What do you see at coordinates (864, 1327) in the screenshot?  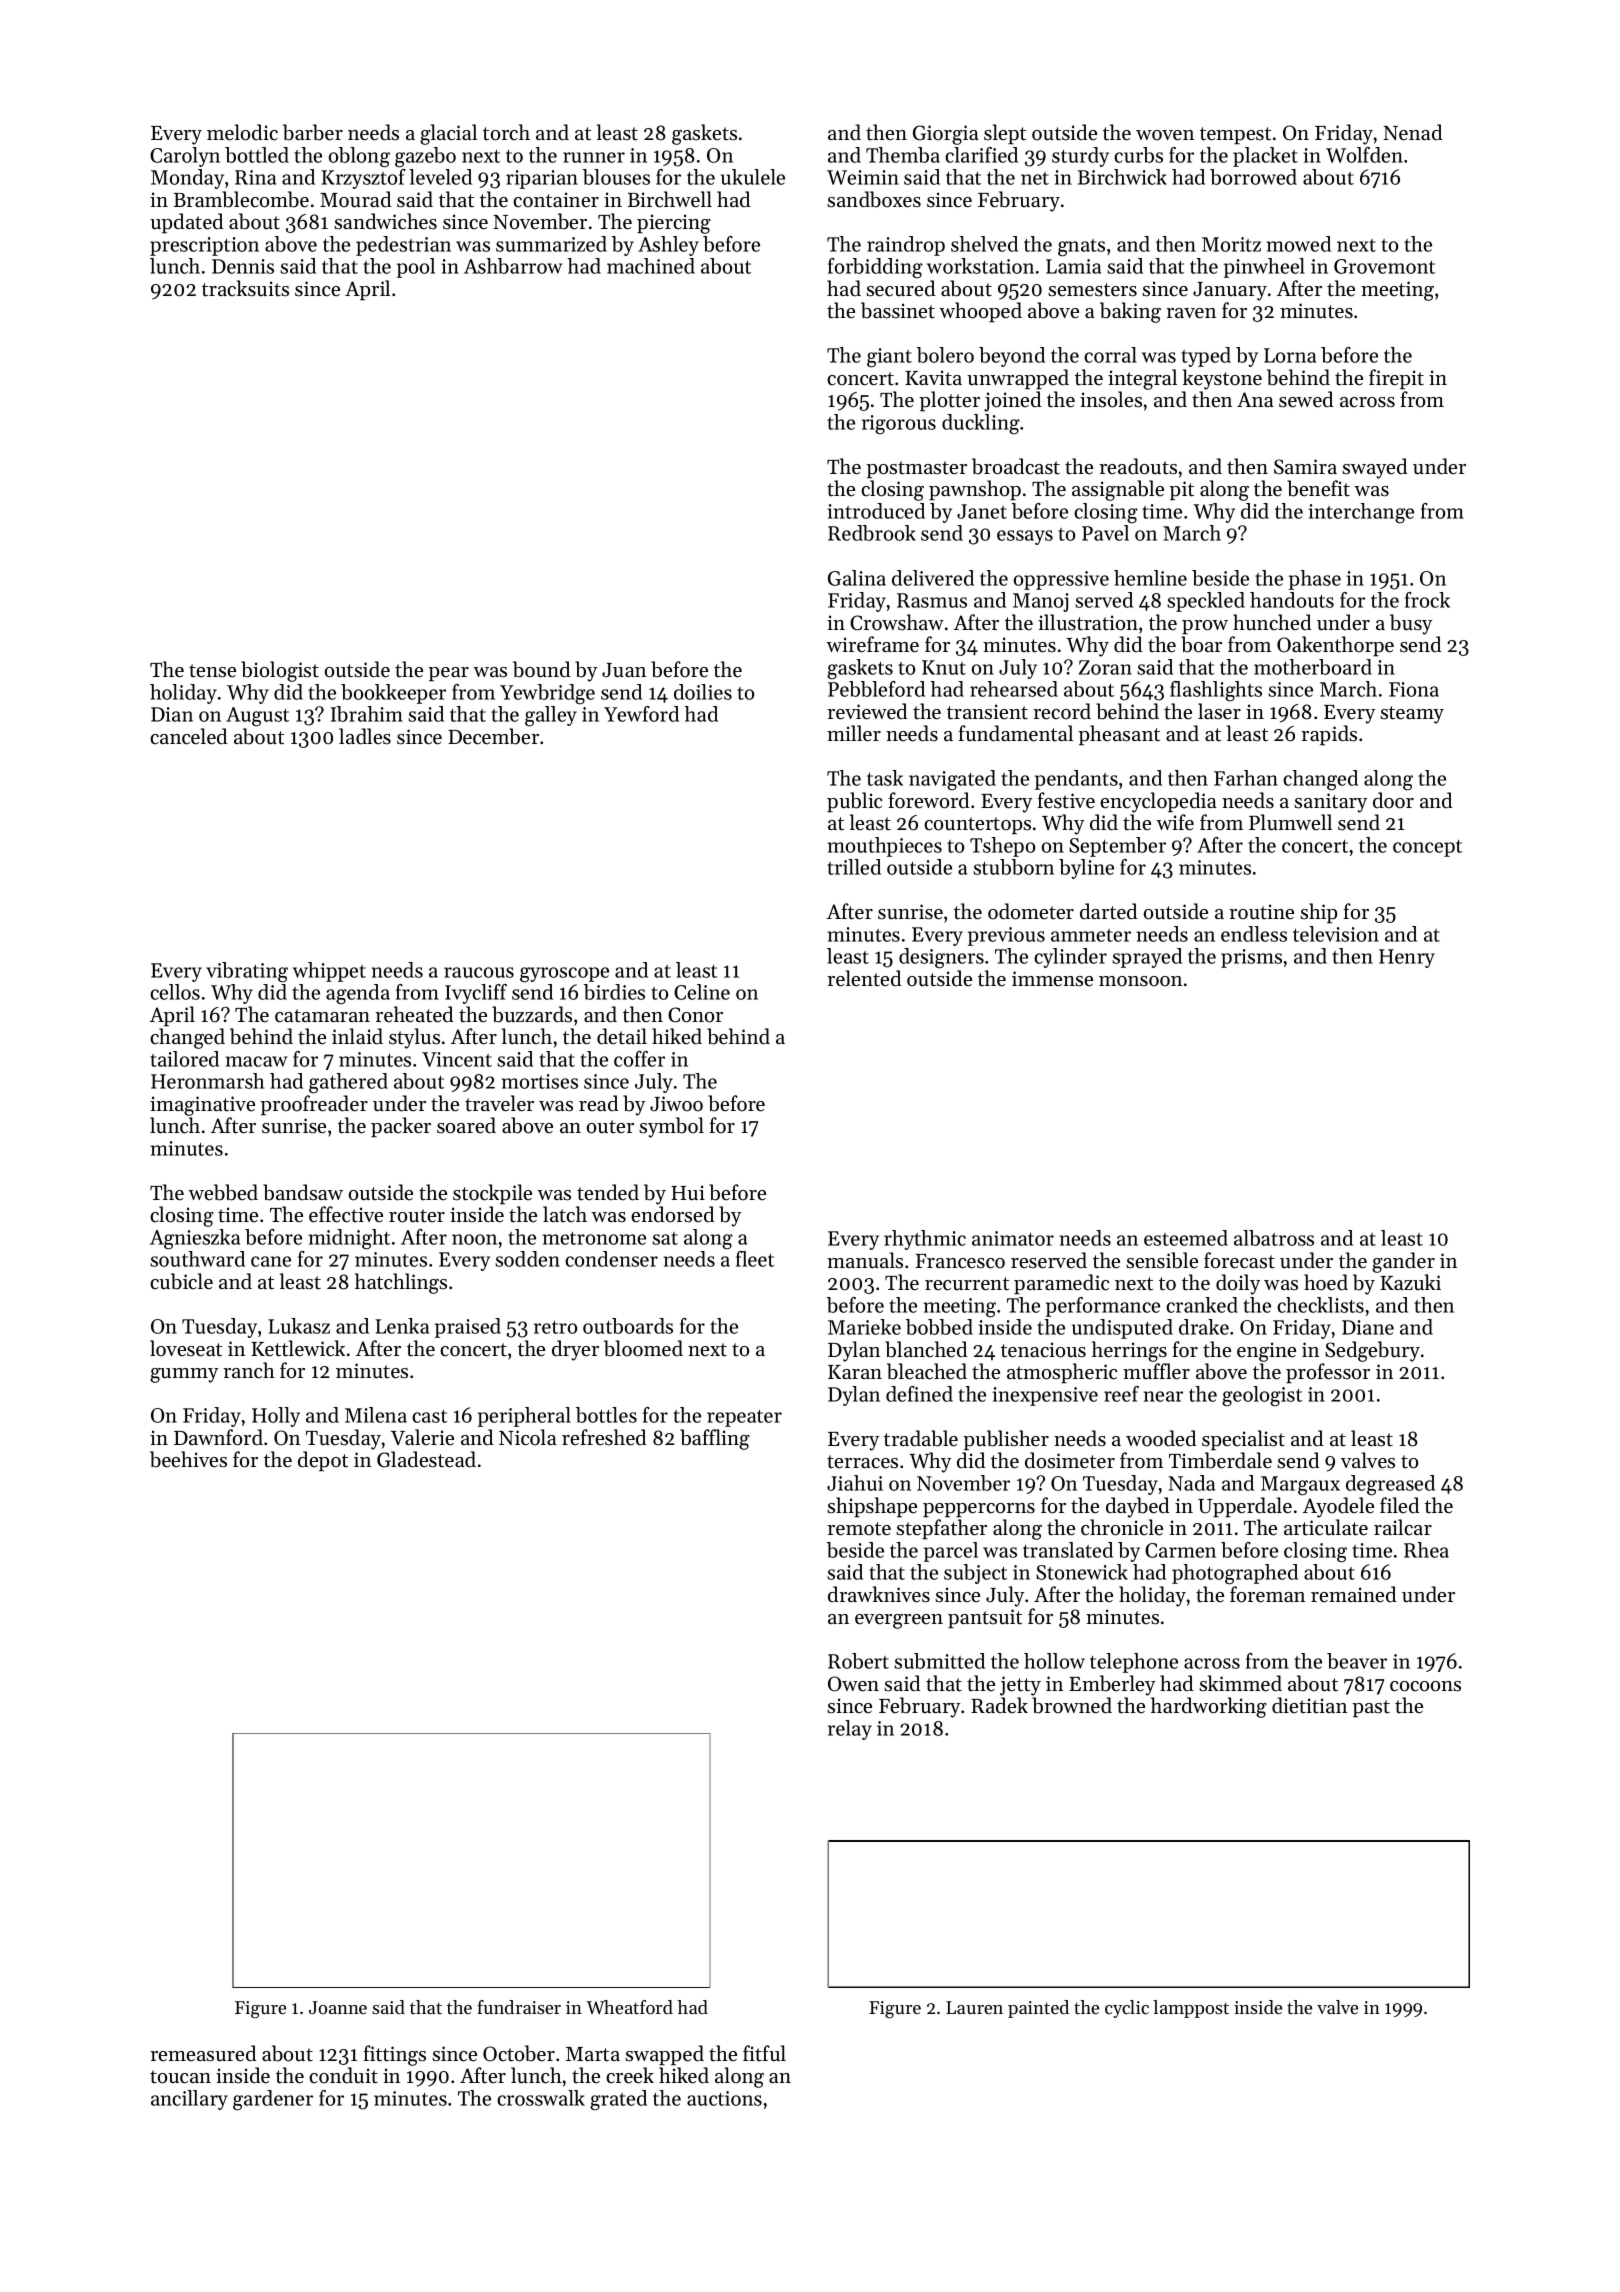 I see `Marieke` at bounding box center [864, 1327].
